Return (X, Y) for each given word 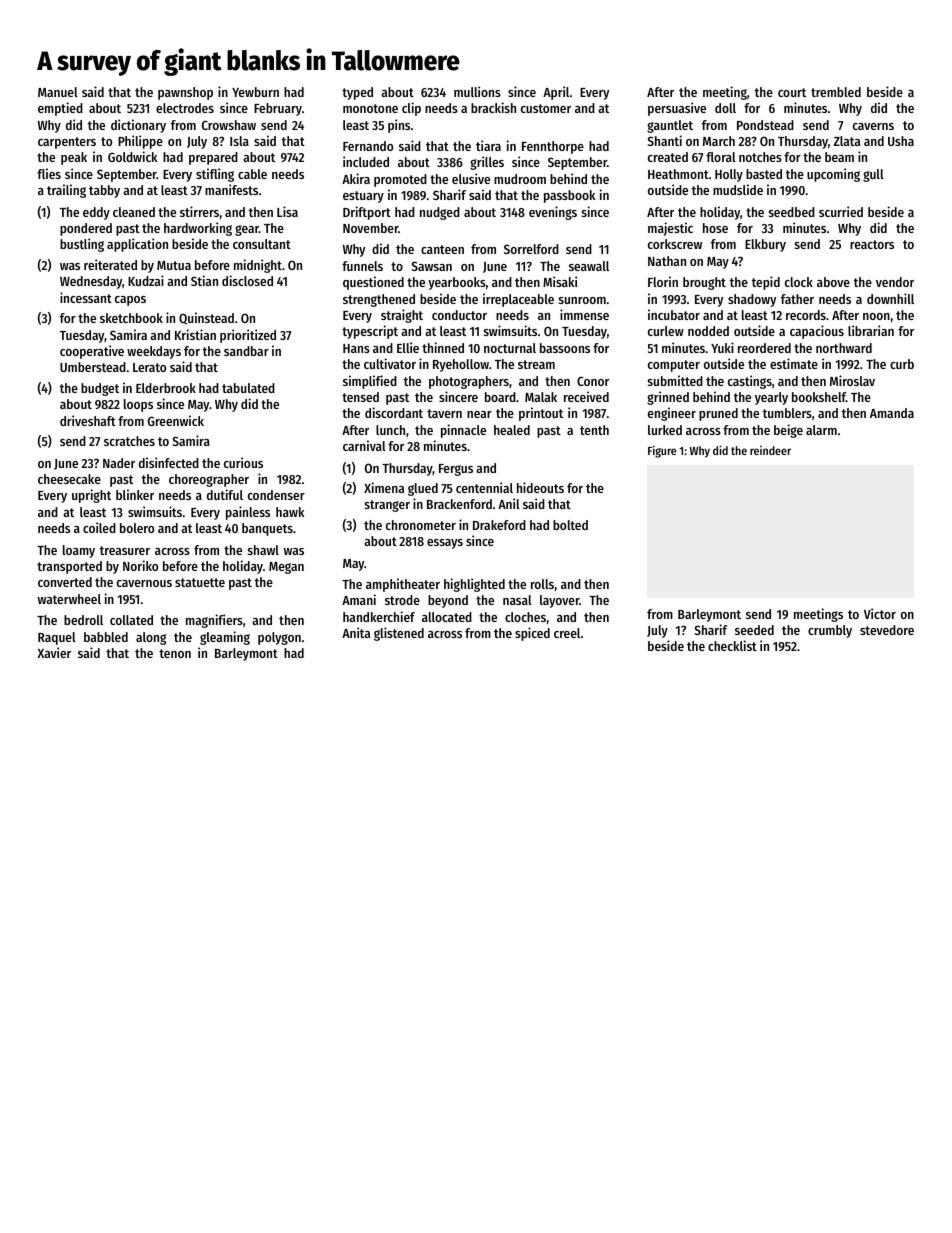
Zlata (846, 141)
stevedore (887, 630)
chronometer (421, 525)
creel (567, 633)
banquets (267, 529)
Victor (880, 613)
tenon (175, 653)
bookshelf (819, 397)
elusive (471, 178)
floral (721, 157)
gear (247, 230)
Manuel (58, 92)
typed (357, 93)
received (586, 396)
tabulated (248, 388)
